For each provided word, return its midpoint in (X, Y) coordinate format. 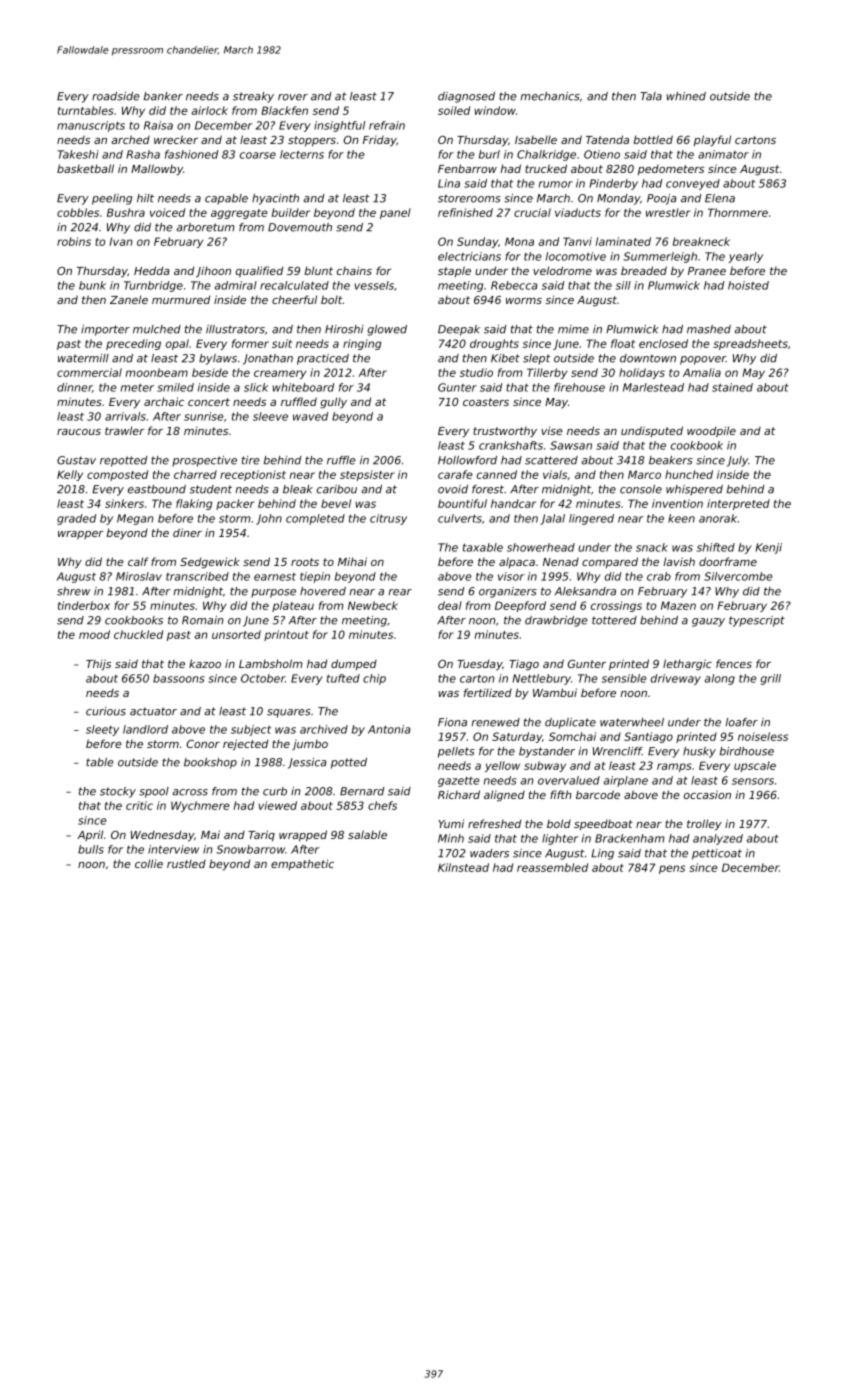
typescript (757, 621)
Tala (651, 96)
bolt (332, 299)
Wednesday (162, 836)
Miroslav (139, 576)
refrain (387, 125)
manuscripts (91, 126)
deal (450, 605)
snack (652, 547)
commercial (89, 372)
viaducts (578, 212)
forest (488, 489)
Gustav (76, 460)
